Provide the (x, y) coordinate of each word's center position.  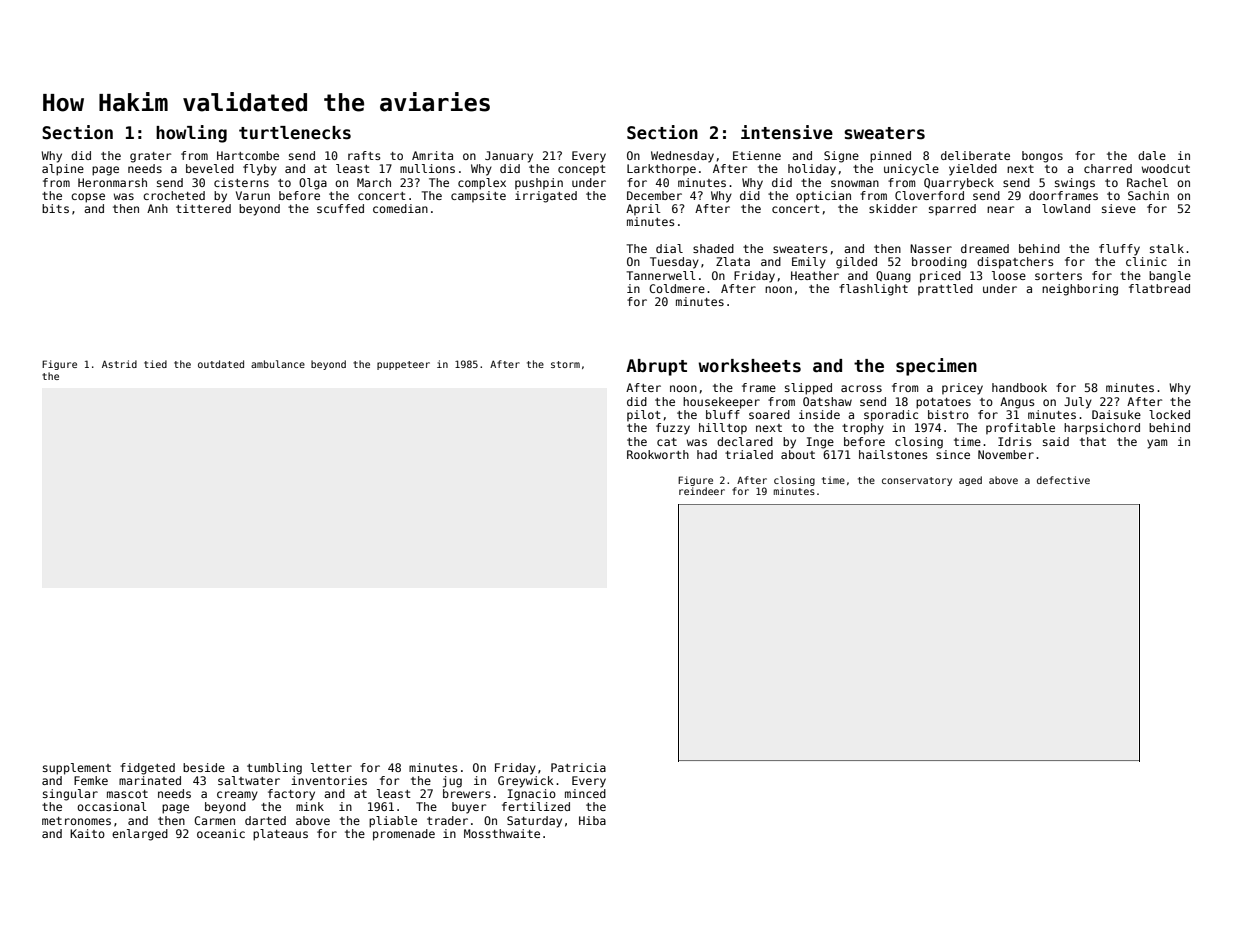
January (509, 157)
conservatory (917, 481)
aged (970, 481)
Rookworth (658, 454)
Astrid (119, 364)
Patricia (578, 767)
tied (155, 364)
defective (1063, 480)
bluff (723, 414)
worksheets (749, 366)
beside (204, 767)
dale (1152, 155)
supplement (77, 769)
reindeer (702, 491)
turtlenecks (295, 133)
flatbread (1159, 288)
